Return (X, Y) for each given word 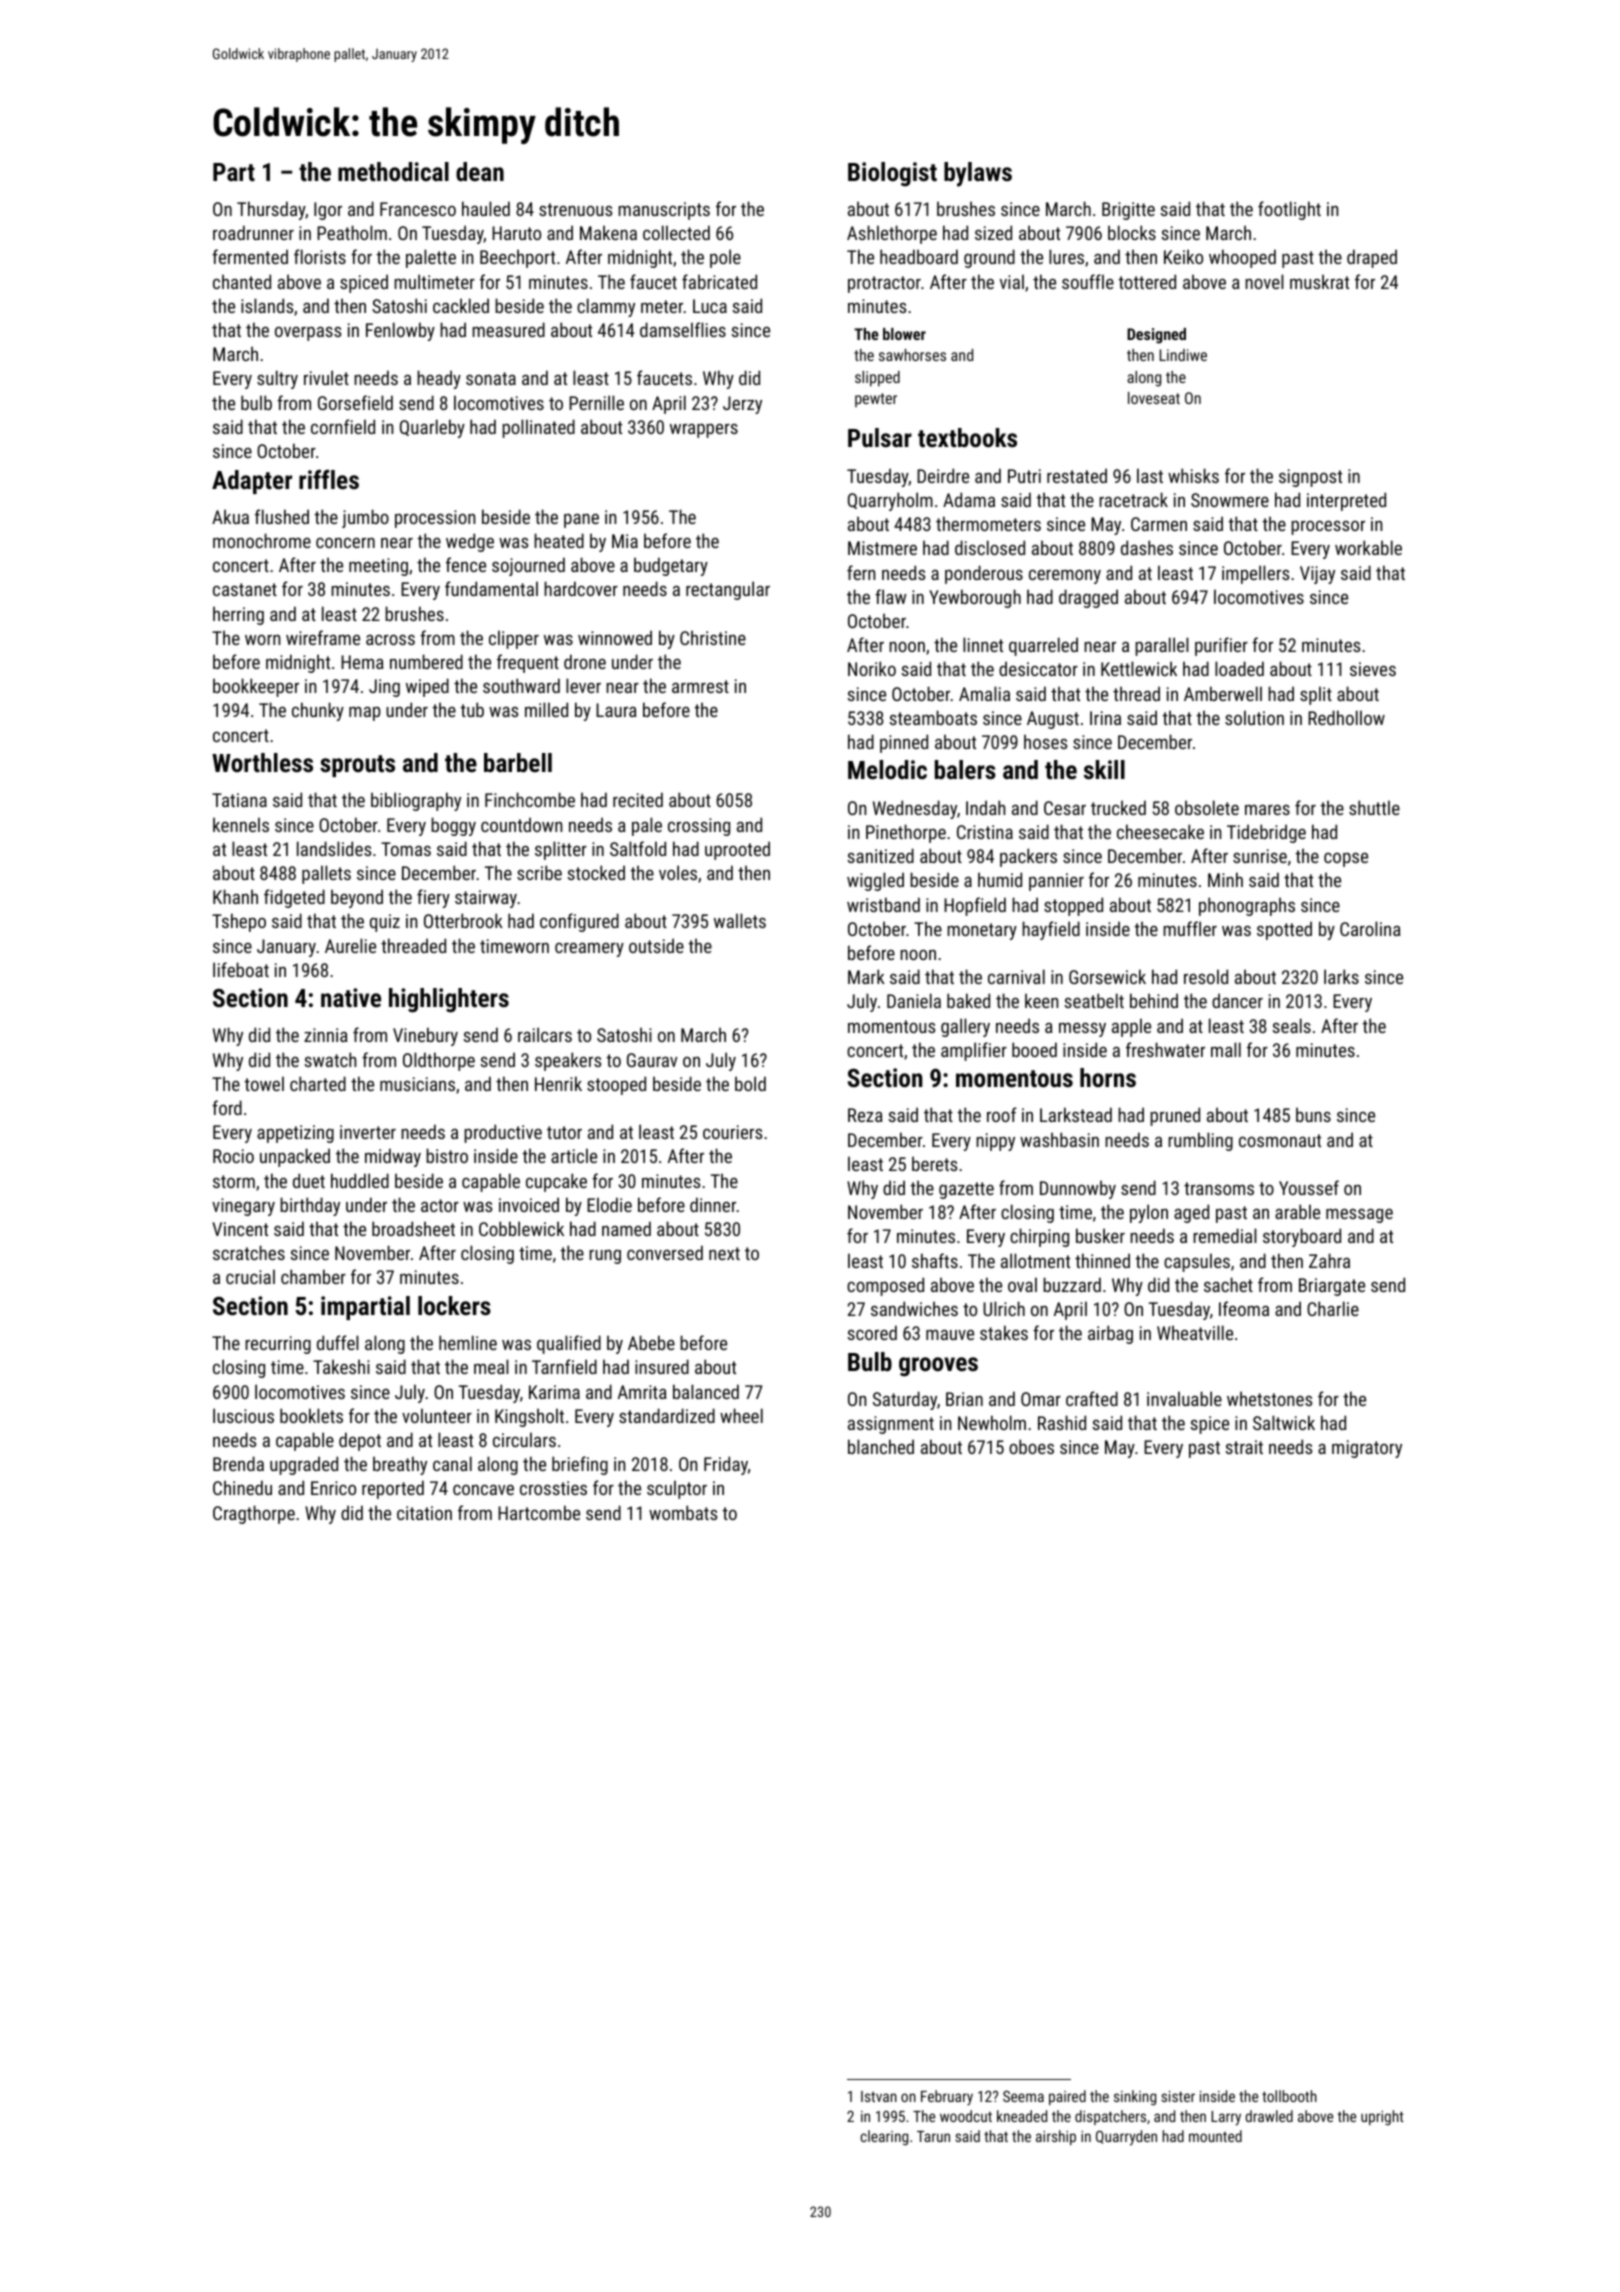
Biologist (892, 174)
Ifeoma (1244, 1308)
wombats (683, 1512)
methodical (393, 171)
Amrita (642, 1392)
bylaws (978, 174)
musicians (417, 1084)
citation (424, 1513)
